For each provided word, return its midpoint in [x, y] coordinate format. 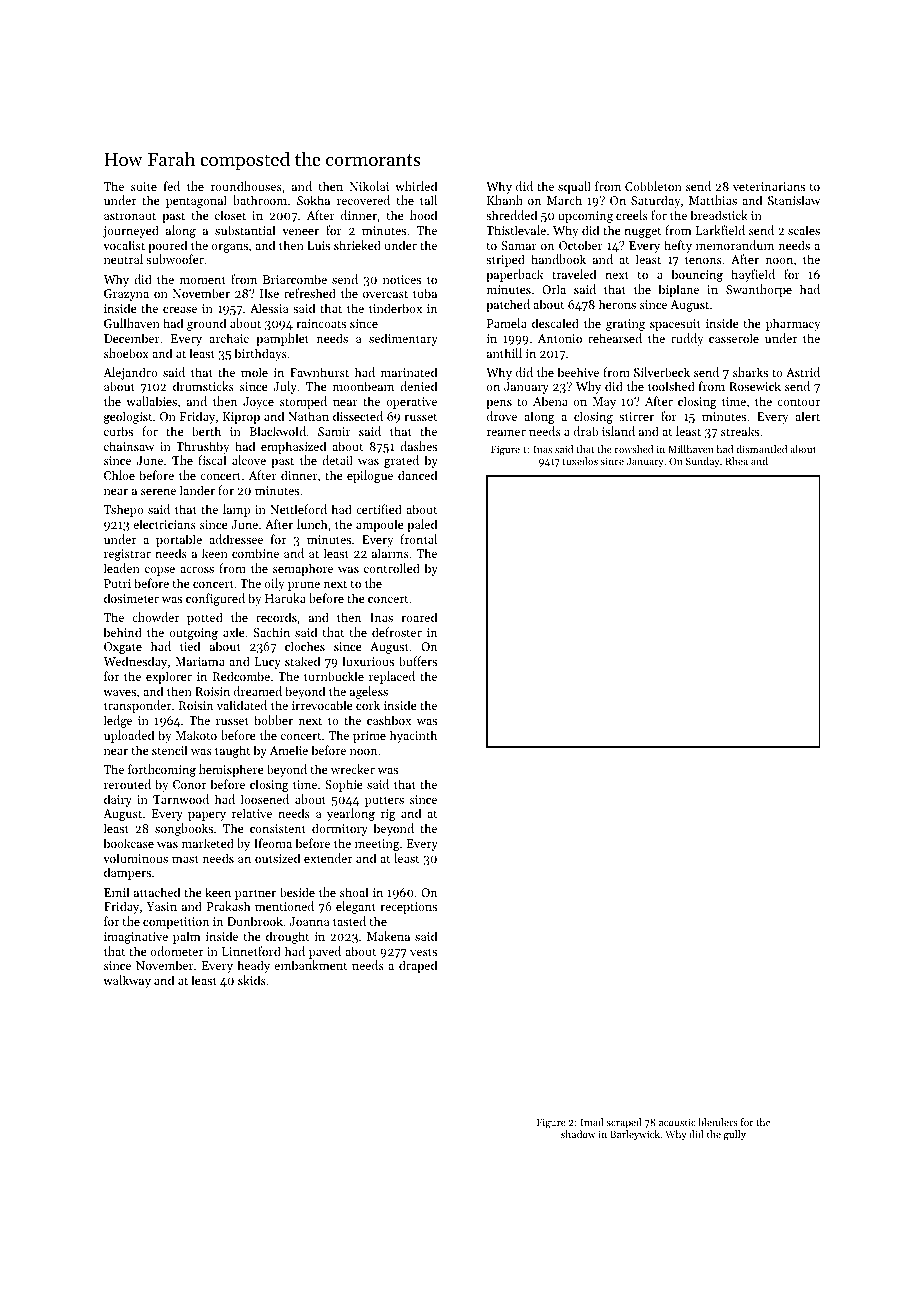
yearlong [351, 814]
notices [402, 279]
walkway [127, 981]
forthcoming [162, 770]
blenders [718, 1122]
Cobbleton [653, 186]
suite [144, 186]
